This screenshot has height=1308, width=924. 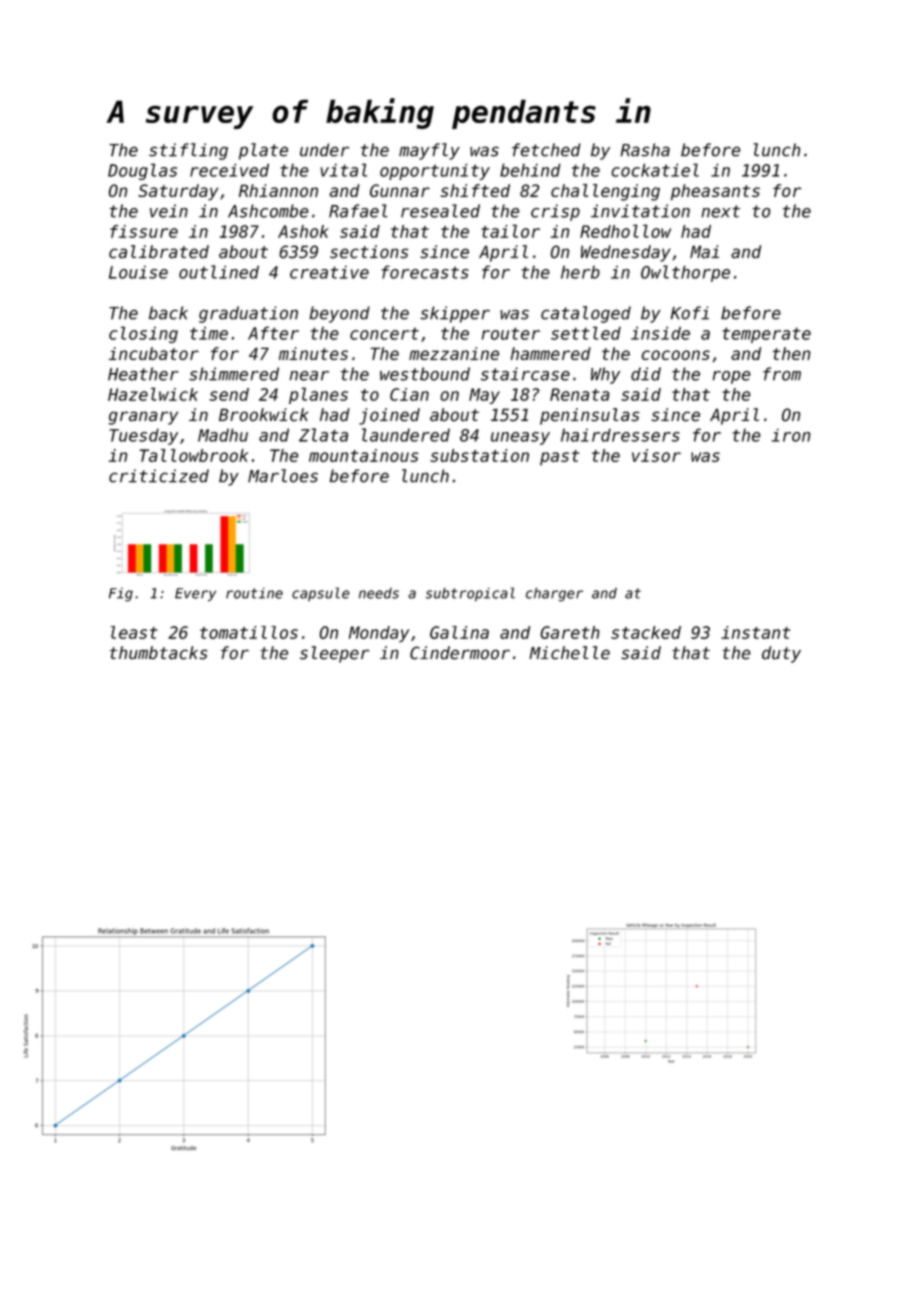 I want to click on granary, so click(x=143, y=418).
